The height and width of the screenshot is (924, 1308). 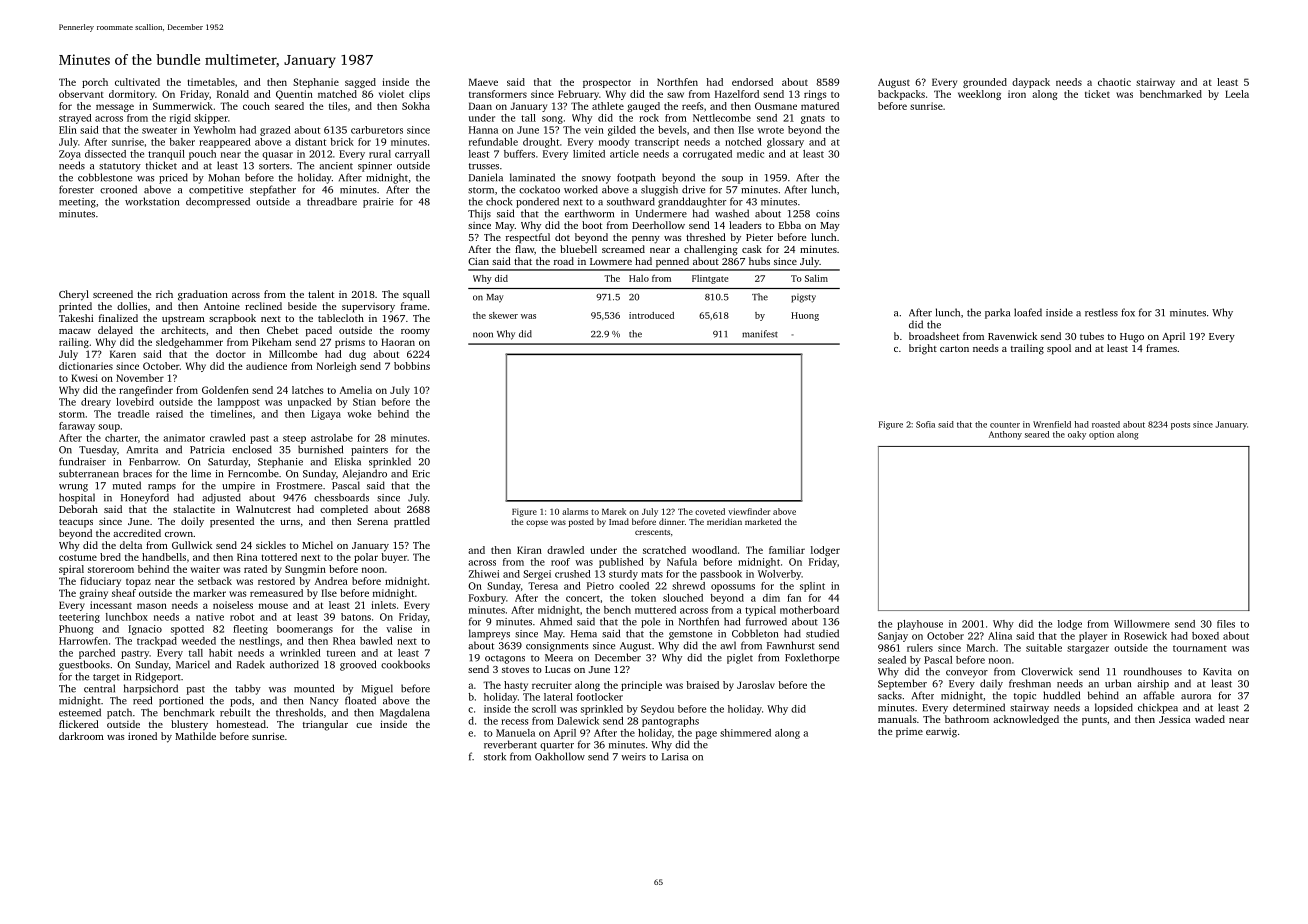 I want to click on restless, so click(x=1101, y=312).
